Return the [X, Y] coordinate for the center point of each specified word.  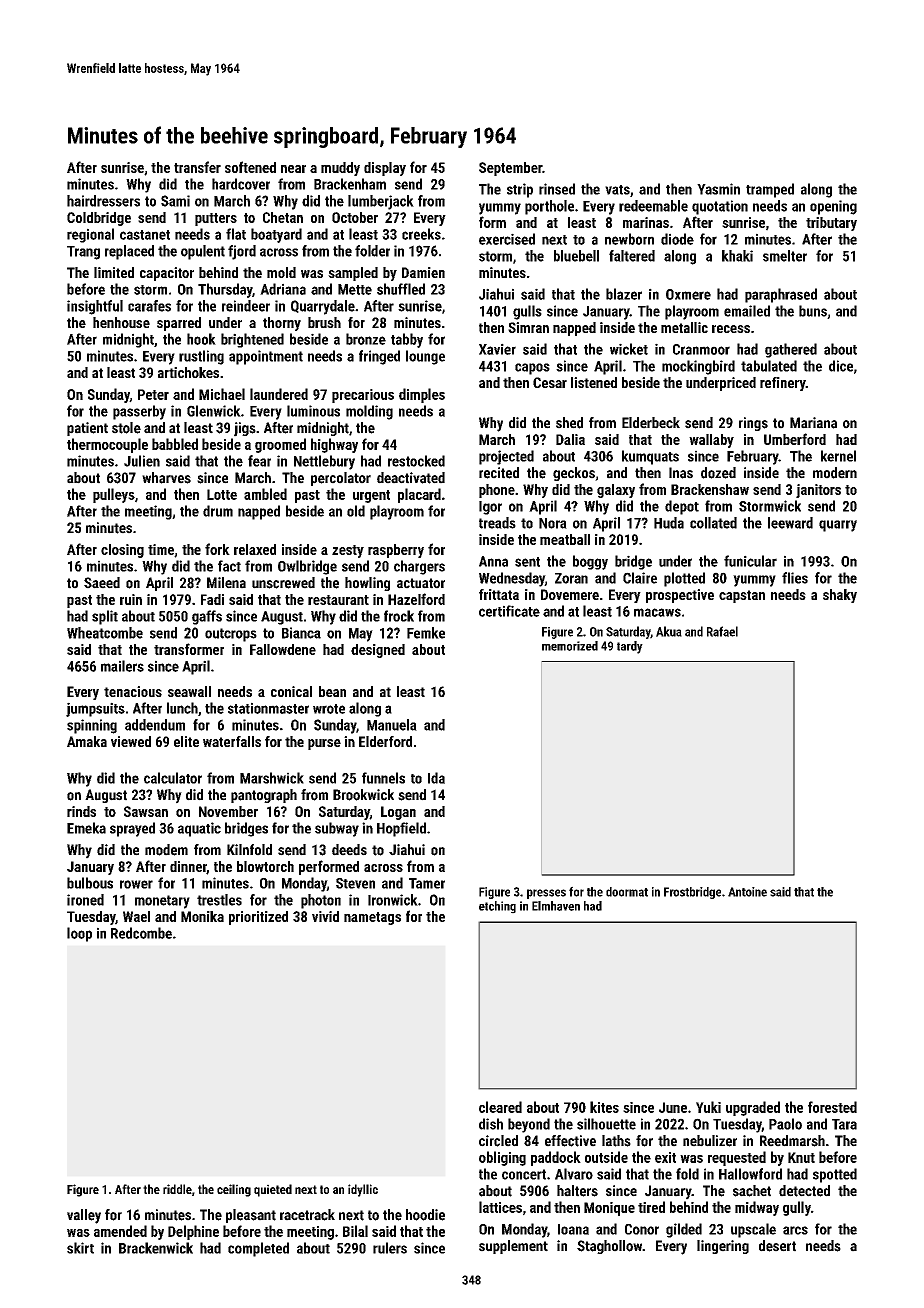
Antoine [747, 892]
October [355, 217]
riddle [177, 1189]
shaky [840, 596]
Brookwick [363, 795]
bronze [366, 339]
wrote [329, 709]
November [228, 811]
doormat [627, 892]
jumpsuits [95, 709]
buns [813, 311]
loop [79, 934]
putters [216, 219]
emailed [747, 311]
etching [497, 907]
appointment [266, 357]
